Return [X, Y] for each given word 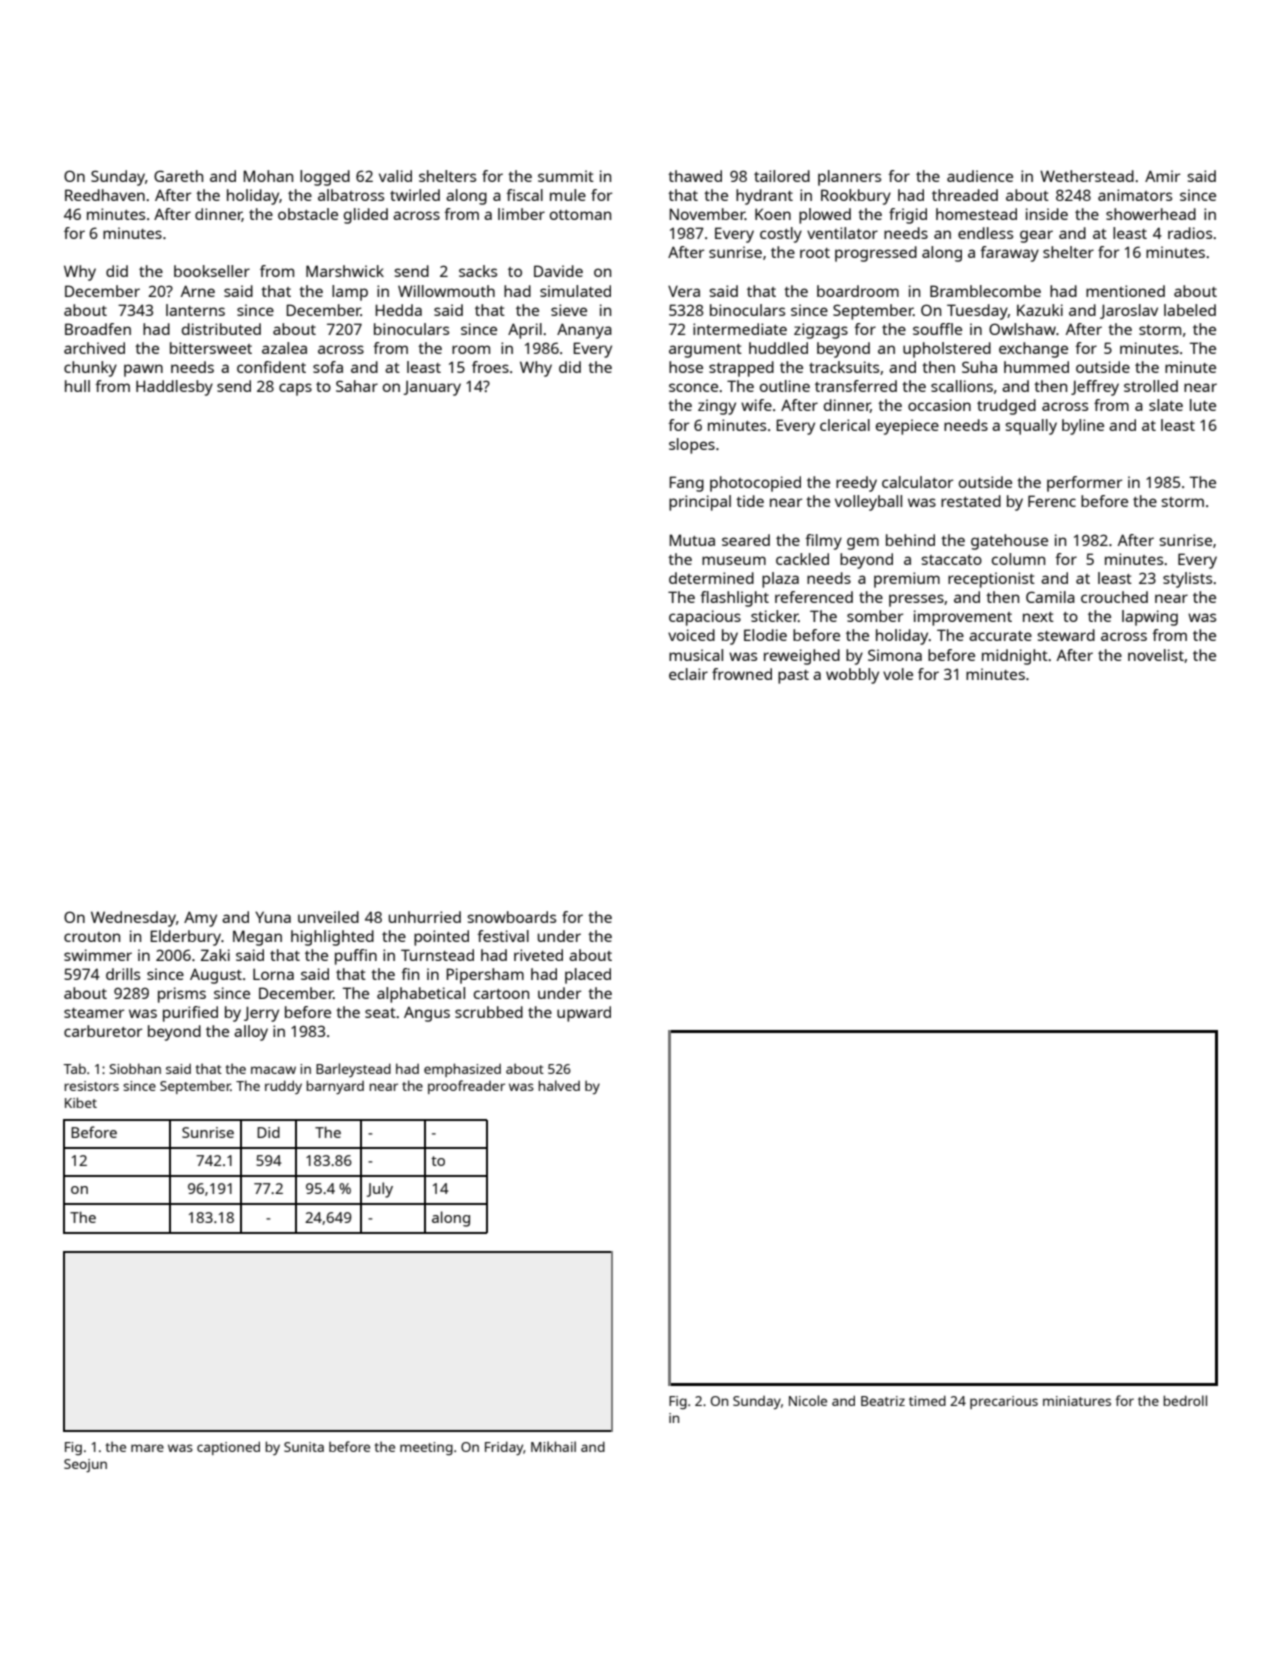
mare [147, 1448]
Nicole [808, 1400]
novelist [1156, 655]
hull [77, 386]
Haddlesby [174, 388]
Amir [1162, 176]
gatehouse [1009, 542]
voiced [691, 635]
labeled [1190, 310]
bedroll [1185, 1400]
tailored [782, 176]
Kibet [81, 1102]
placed [588, 976]
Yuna [273, 917]
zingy [717, 407]
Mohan [268, 176]
